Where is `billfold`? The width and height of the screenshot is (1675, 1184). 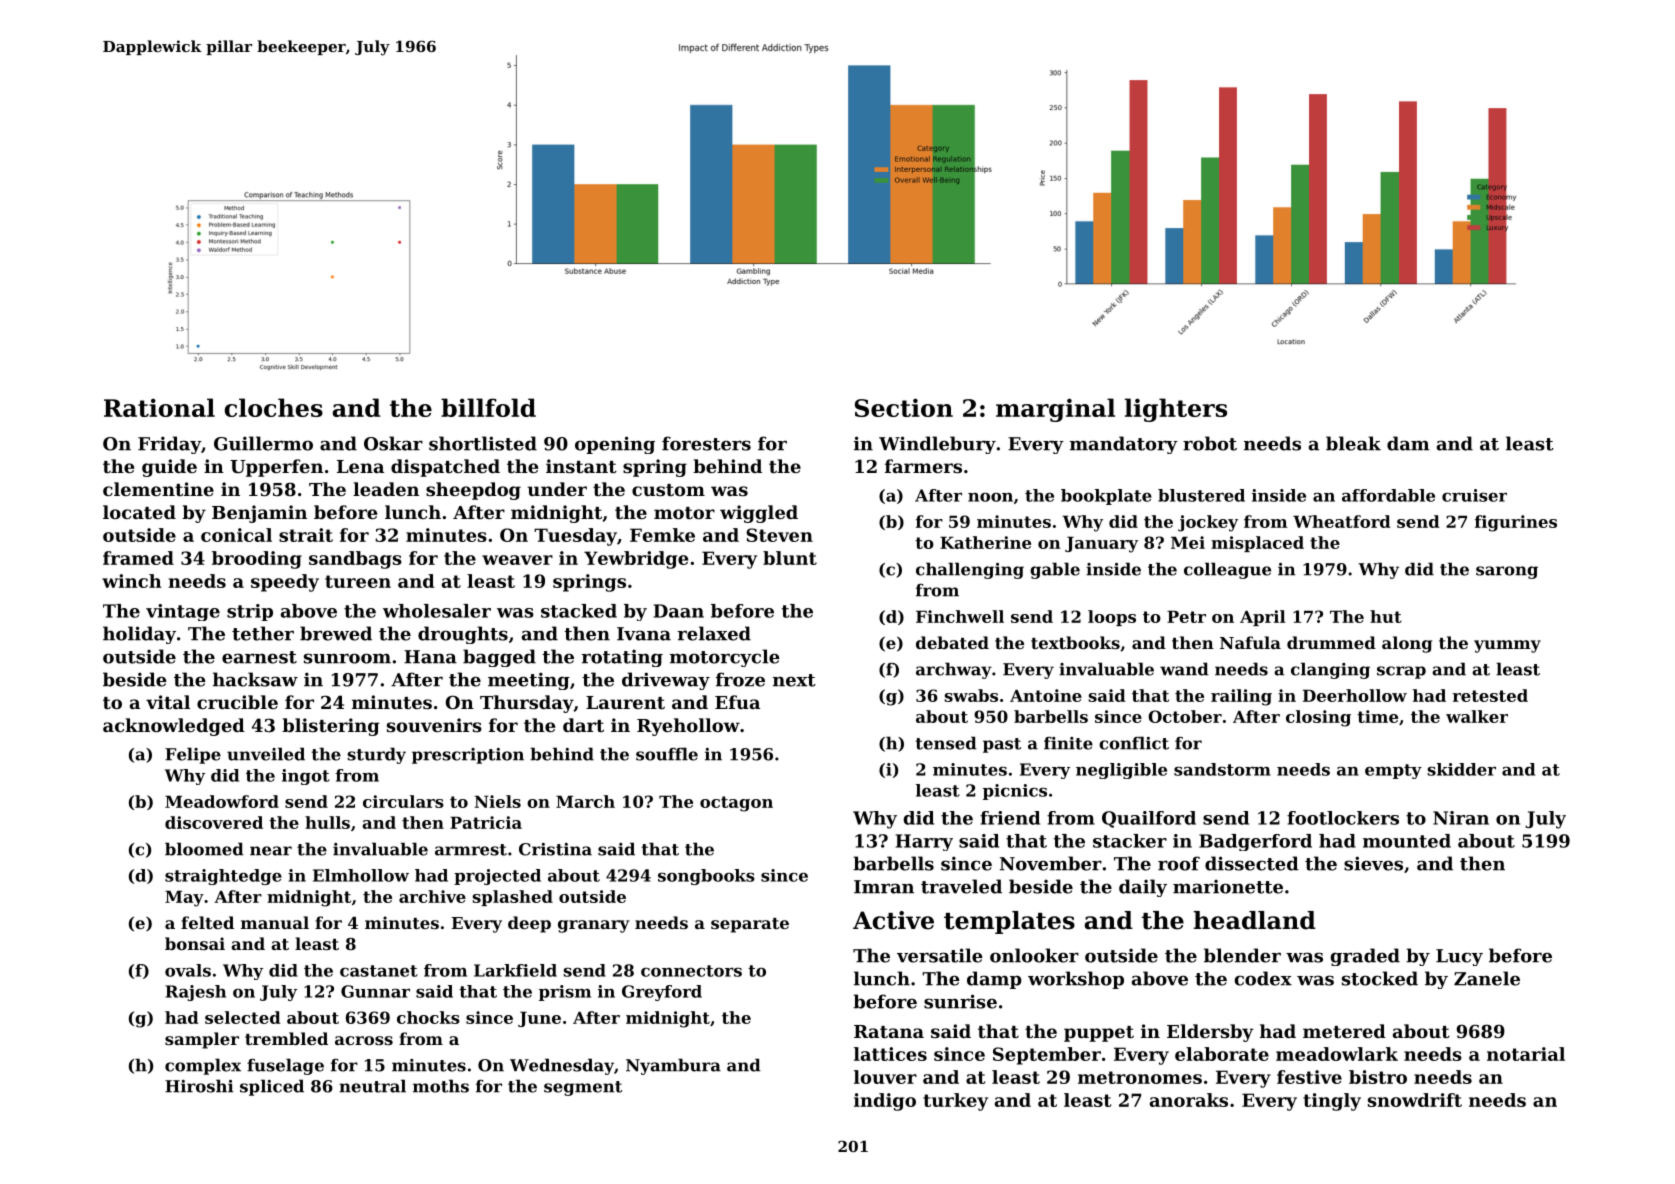
billfold is located at coordinates (488, 407).
